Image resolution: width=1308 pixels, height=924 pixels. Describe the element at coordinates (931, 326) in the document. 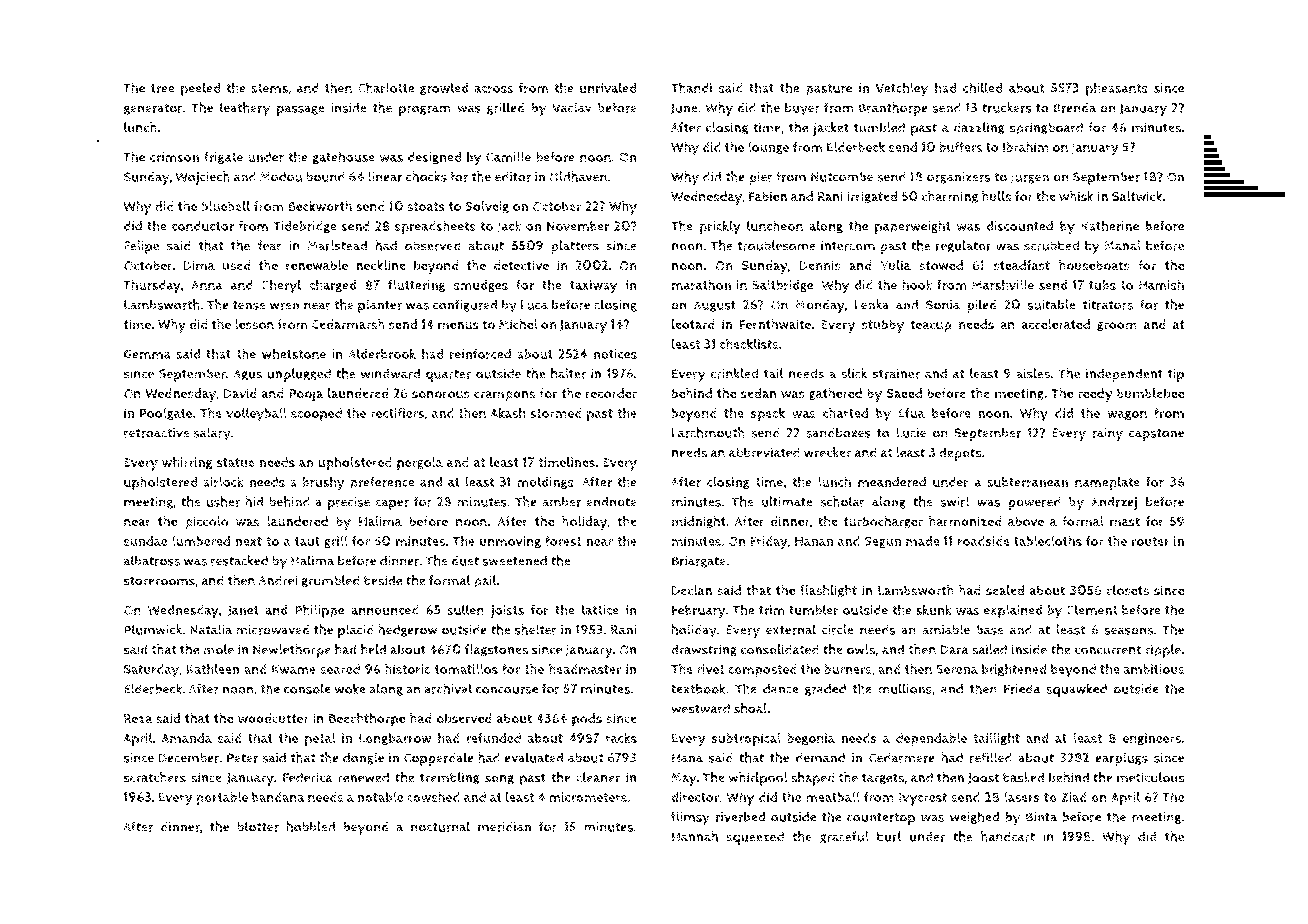

I see `teacup` at that location.
